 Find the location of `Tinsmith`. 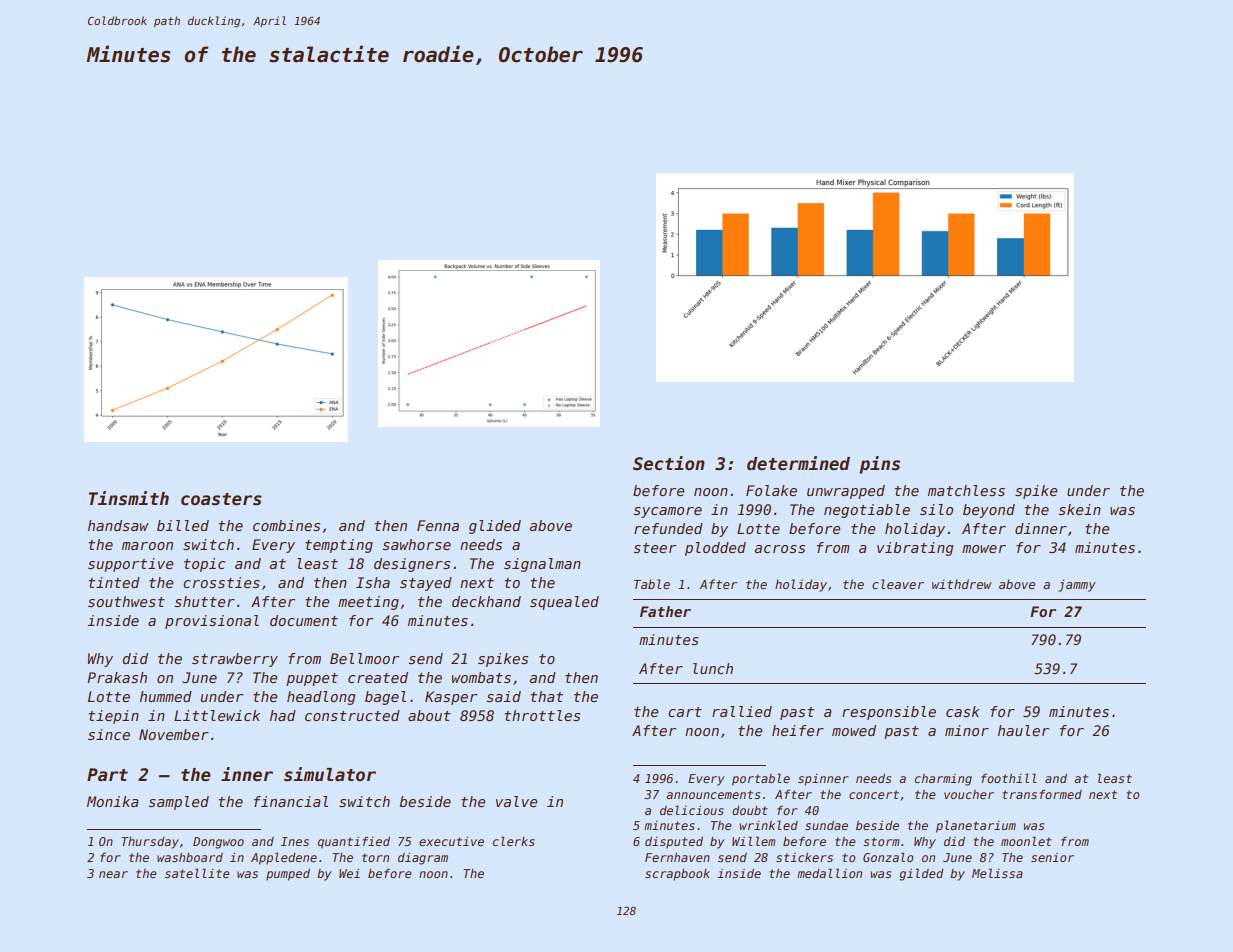

Tinsmith is located at coordinates (129, 498).
